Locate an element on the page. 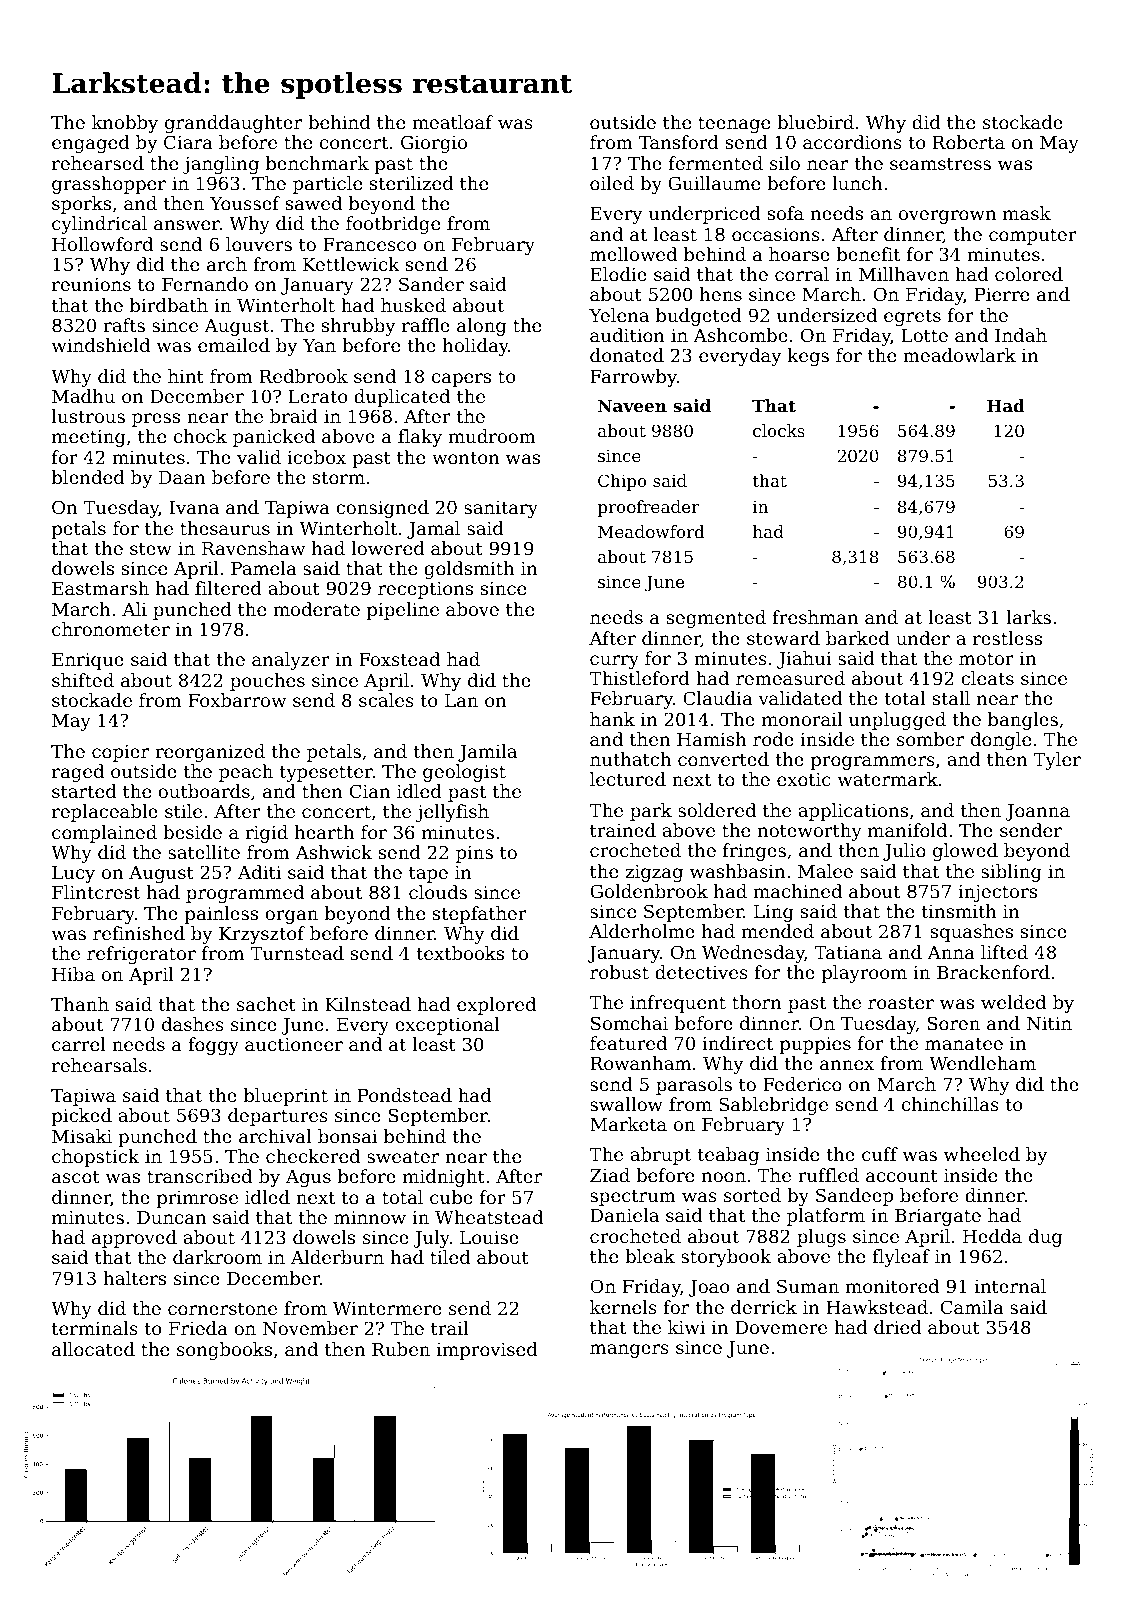 This document has width=1134, height=1604. Lan is located at coordinates (461, 700).
